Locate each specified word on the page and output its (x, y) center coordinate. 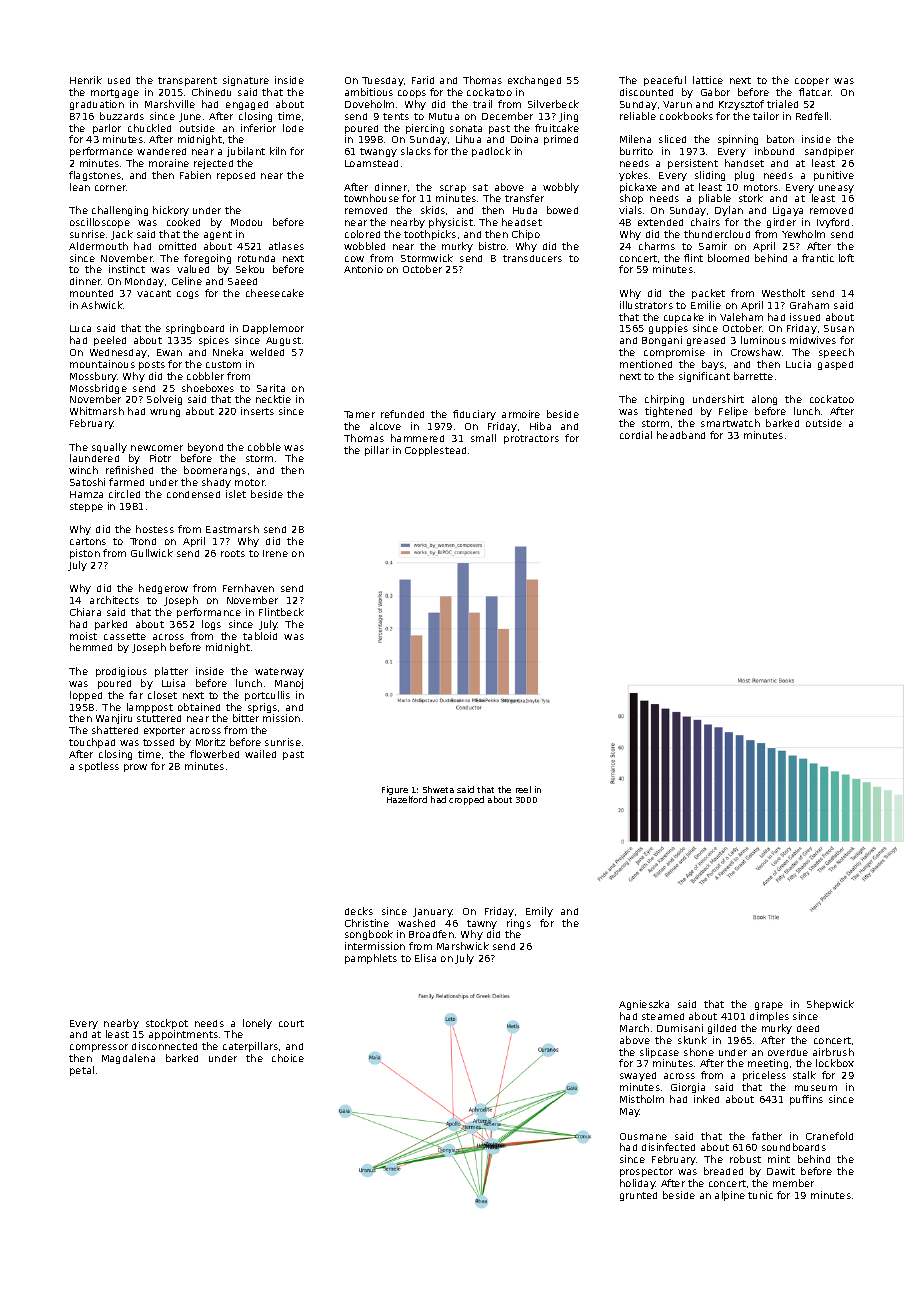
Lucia (798, 364)
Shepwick (830, 1005)
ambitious (369, 92)
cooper (812, 82)
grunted (638, 1196)
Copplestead (435, 451)
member (793, 1183)
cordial (636, 435)
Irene (275, 553)
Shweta (438, 789)
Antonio (363, 269)
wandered (161, 151)
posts (152, 365)
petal (82, 1071)
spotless (99, 767)
